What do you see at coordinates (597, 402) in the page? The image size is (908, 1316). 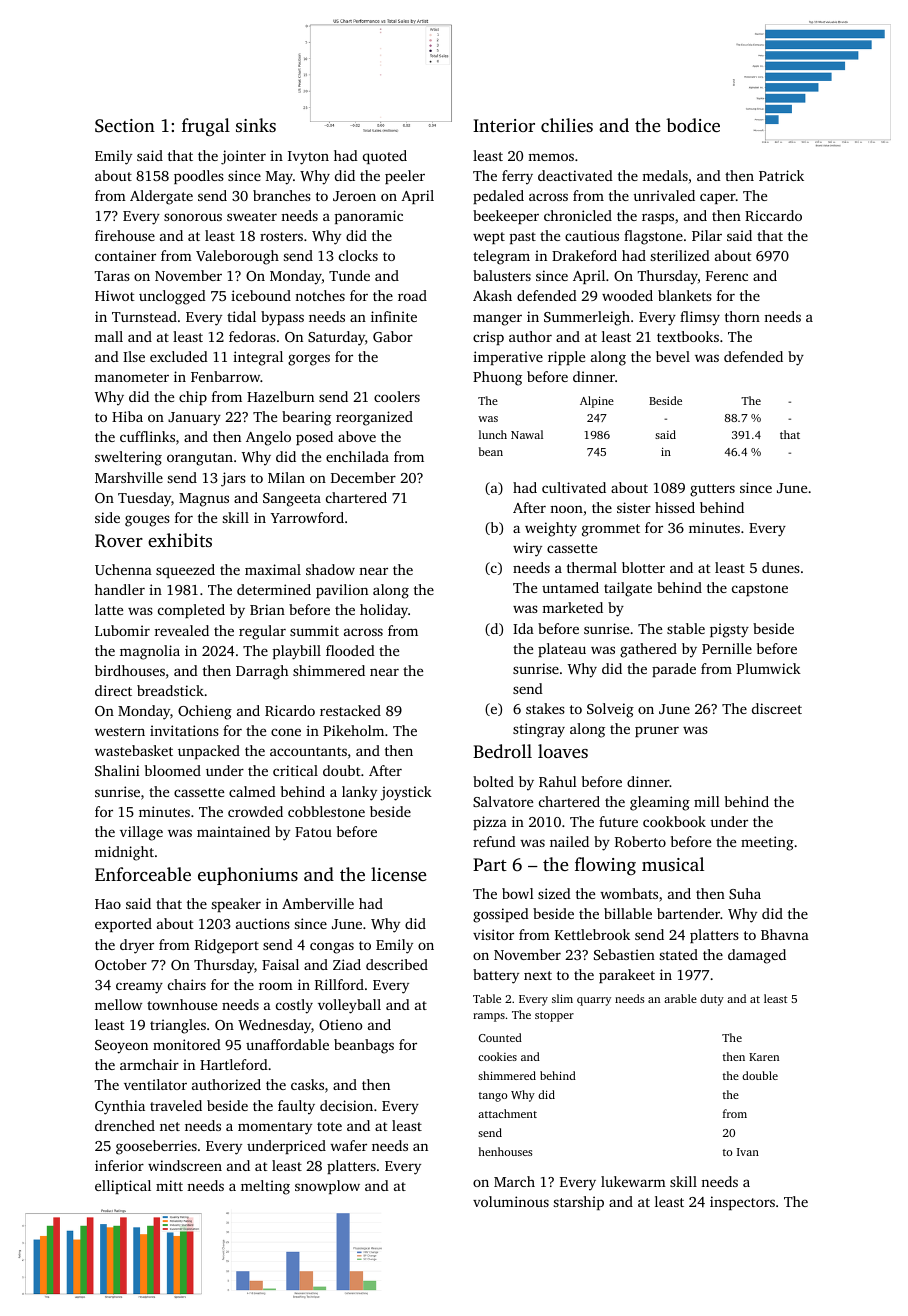 I see `Alpine` at bounding box center [597, 402].
